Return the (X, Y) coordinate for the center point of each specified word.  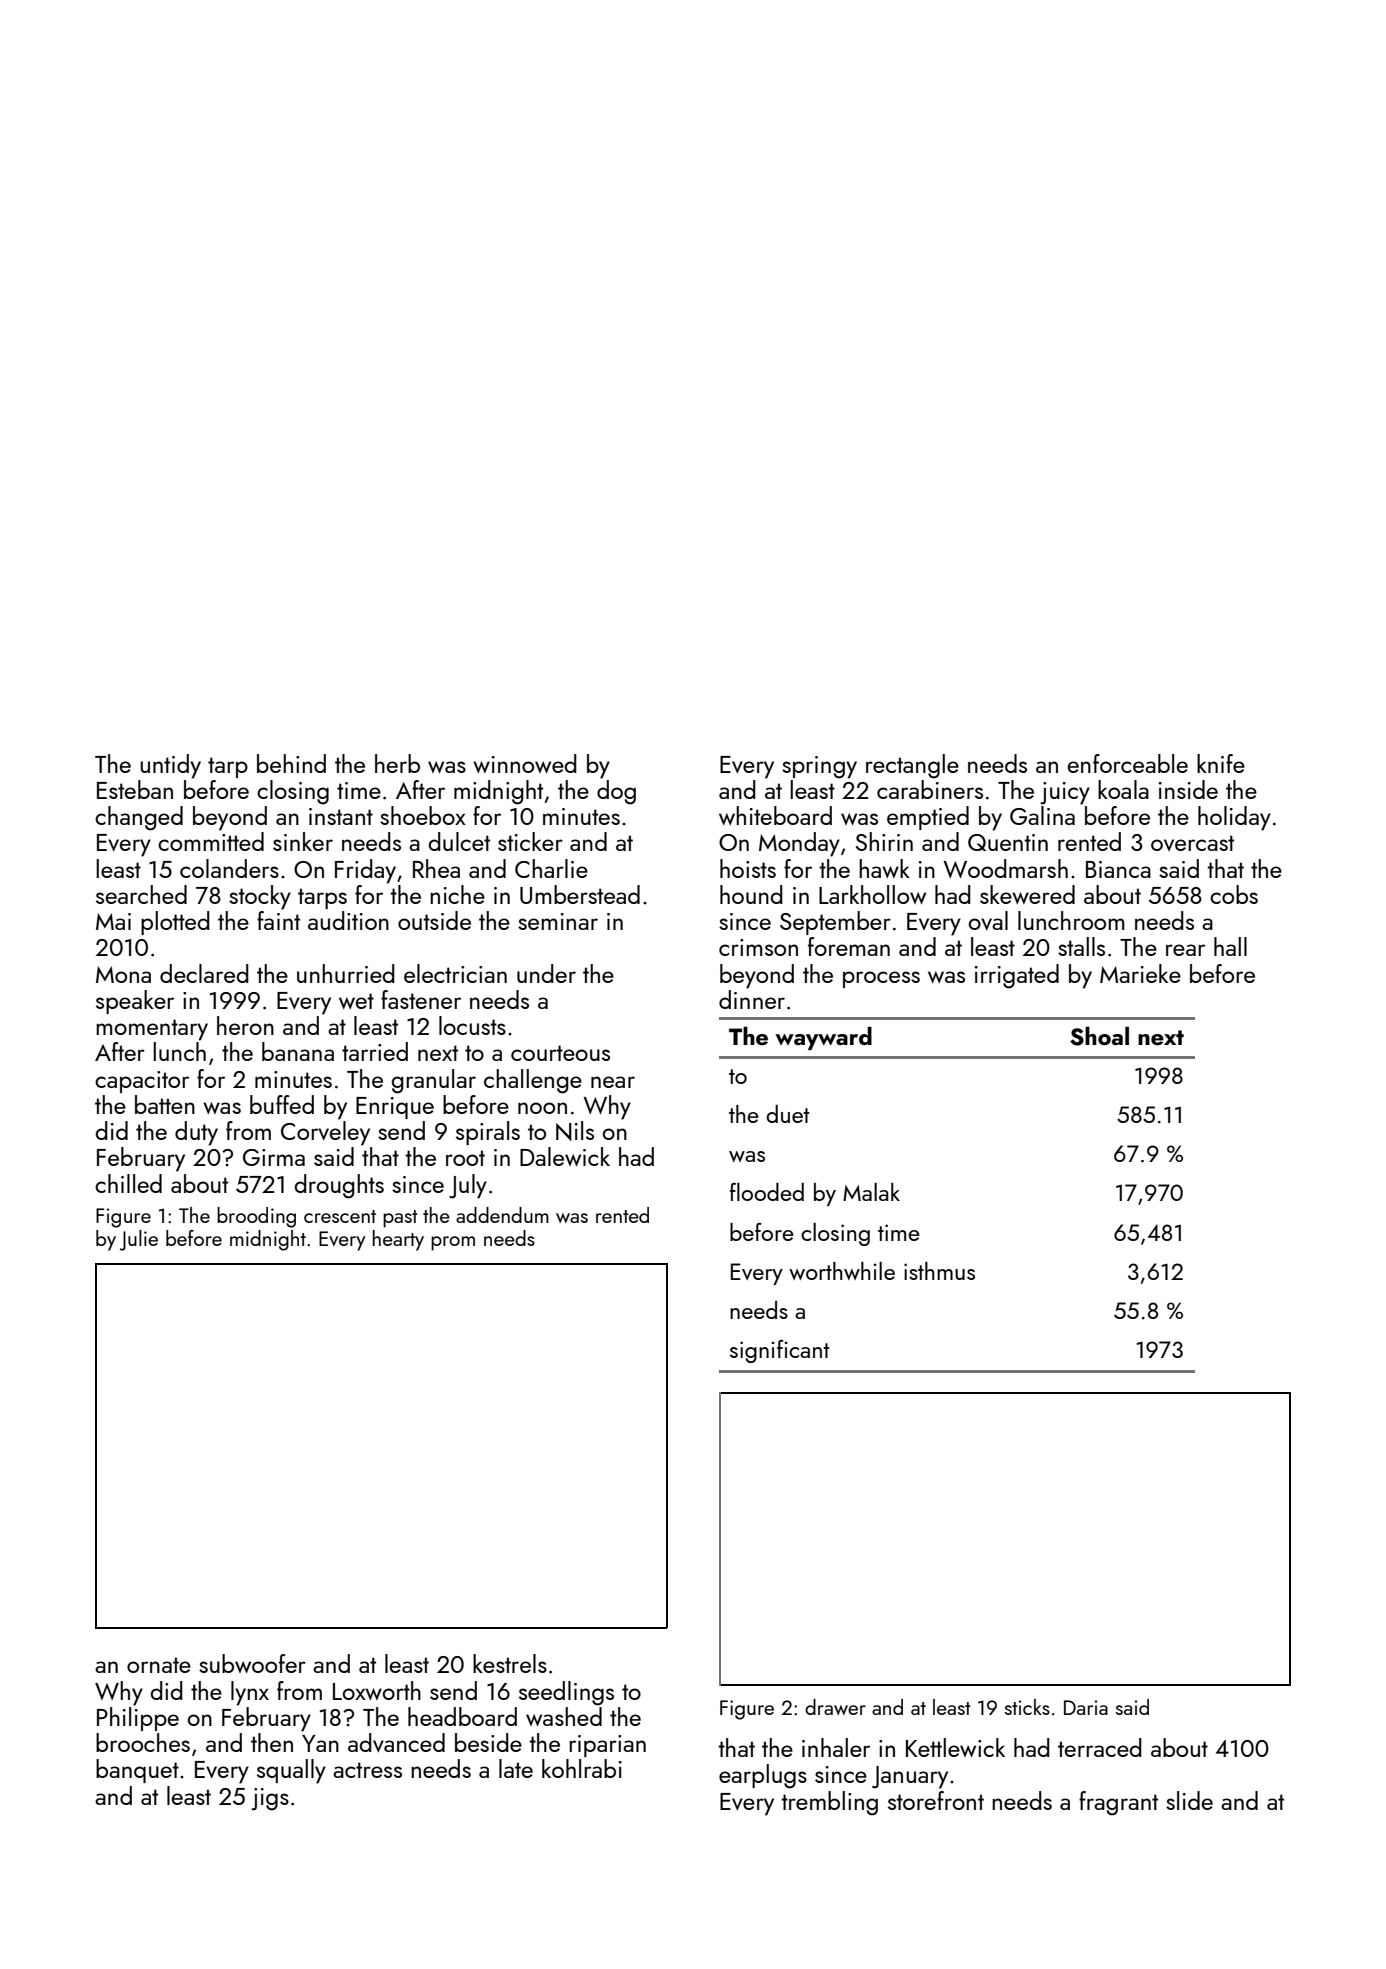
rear (1185, 950)
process (881, 979)
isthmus (939, 1271)
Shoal (1099, 1036)
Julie (139, 1240)
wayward (823, 1038)
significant (779, 1351)
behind (291, 763)
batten (165, 1104)
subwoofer (252, 1663)
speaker (135, 1002)
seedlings (566, 1693)
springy (819, 767)
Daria (1086, 1707)
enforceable (1128, 763)
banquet (137, 1771)
